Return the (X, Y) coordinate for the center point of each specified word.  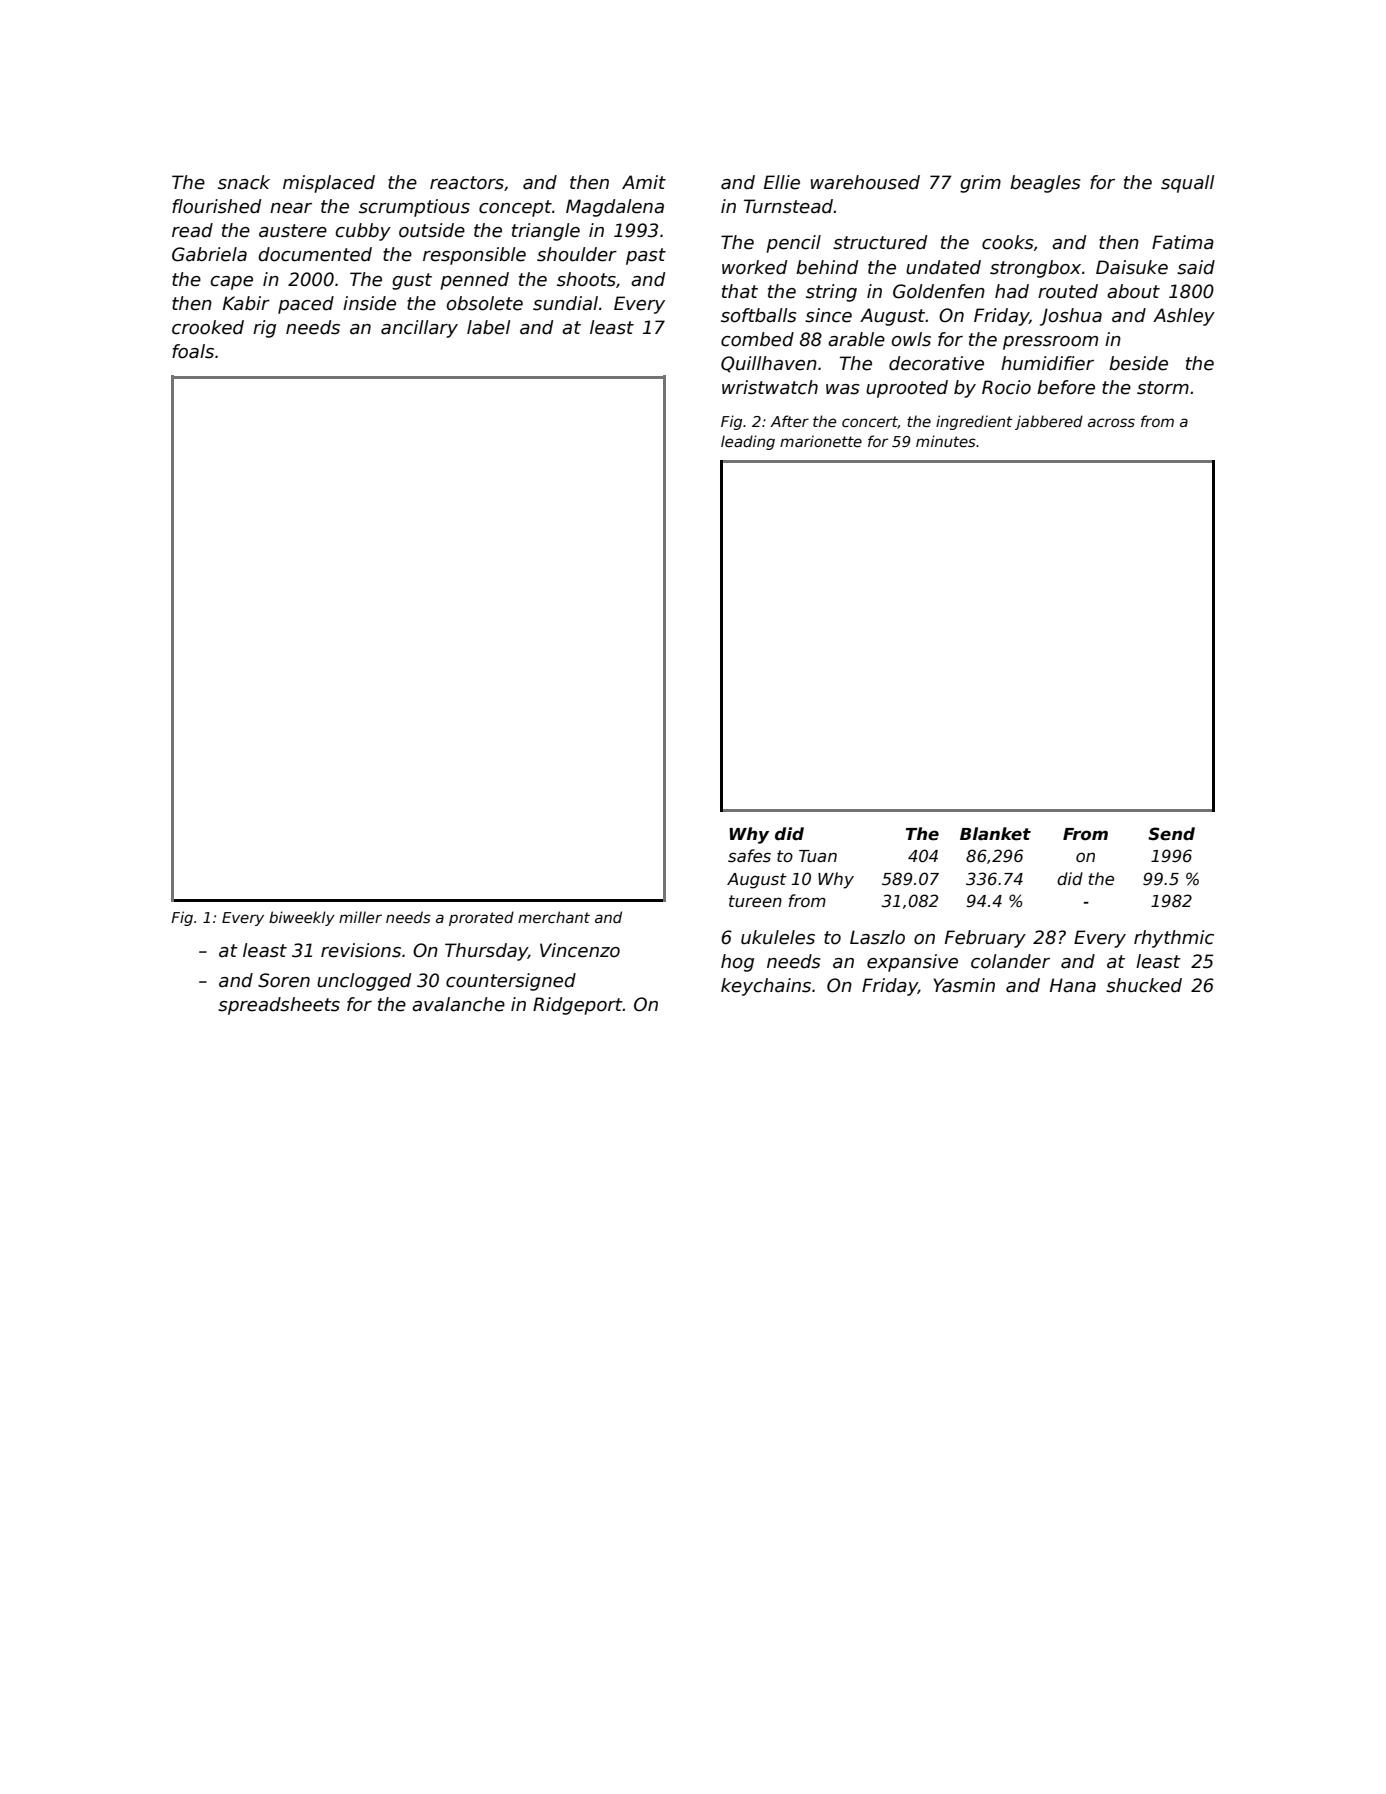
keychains (766, 987)
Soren (284, 980)
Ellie (782, 182)
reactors (467, 183)
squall (1187, 184)
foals (193, 351)
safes (749, 856)
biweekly (302, 918)
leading (748, 442)
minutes (946, 441)
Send (1171, 834)
